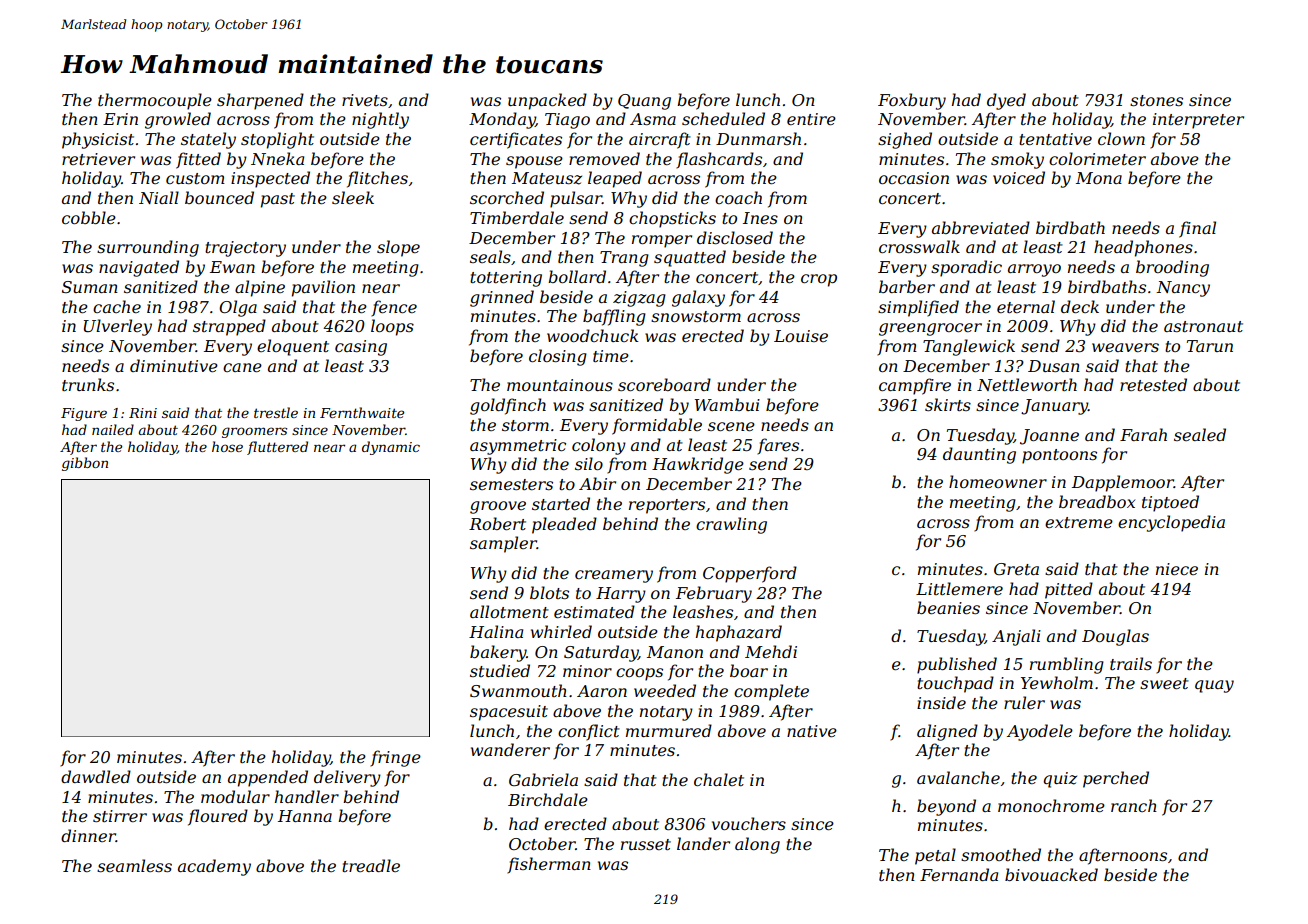 Image resolution: width=1308 pixels, height=924 pixels. Describe the element at coordinates (1177, 569) in the page. I see `niece` at that location.
